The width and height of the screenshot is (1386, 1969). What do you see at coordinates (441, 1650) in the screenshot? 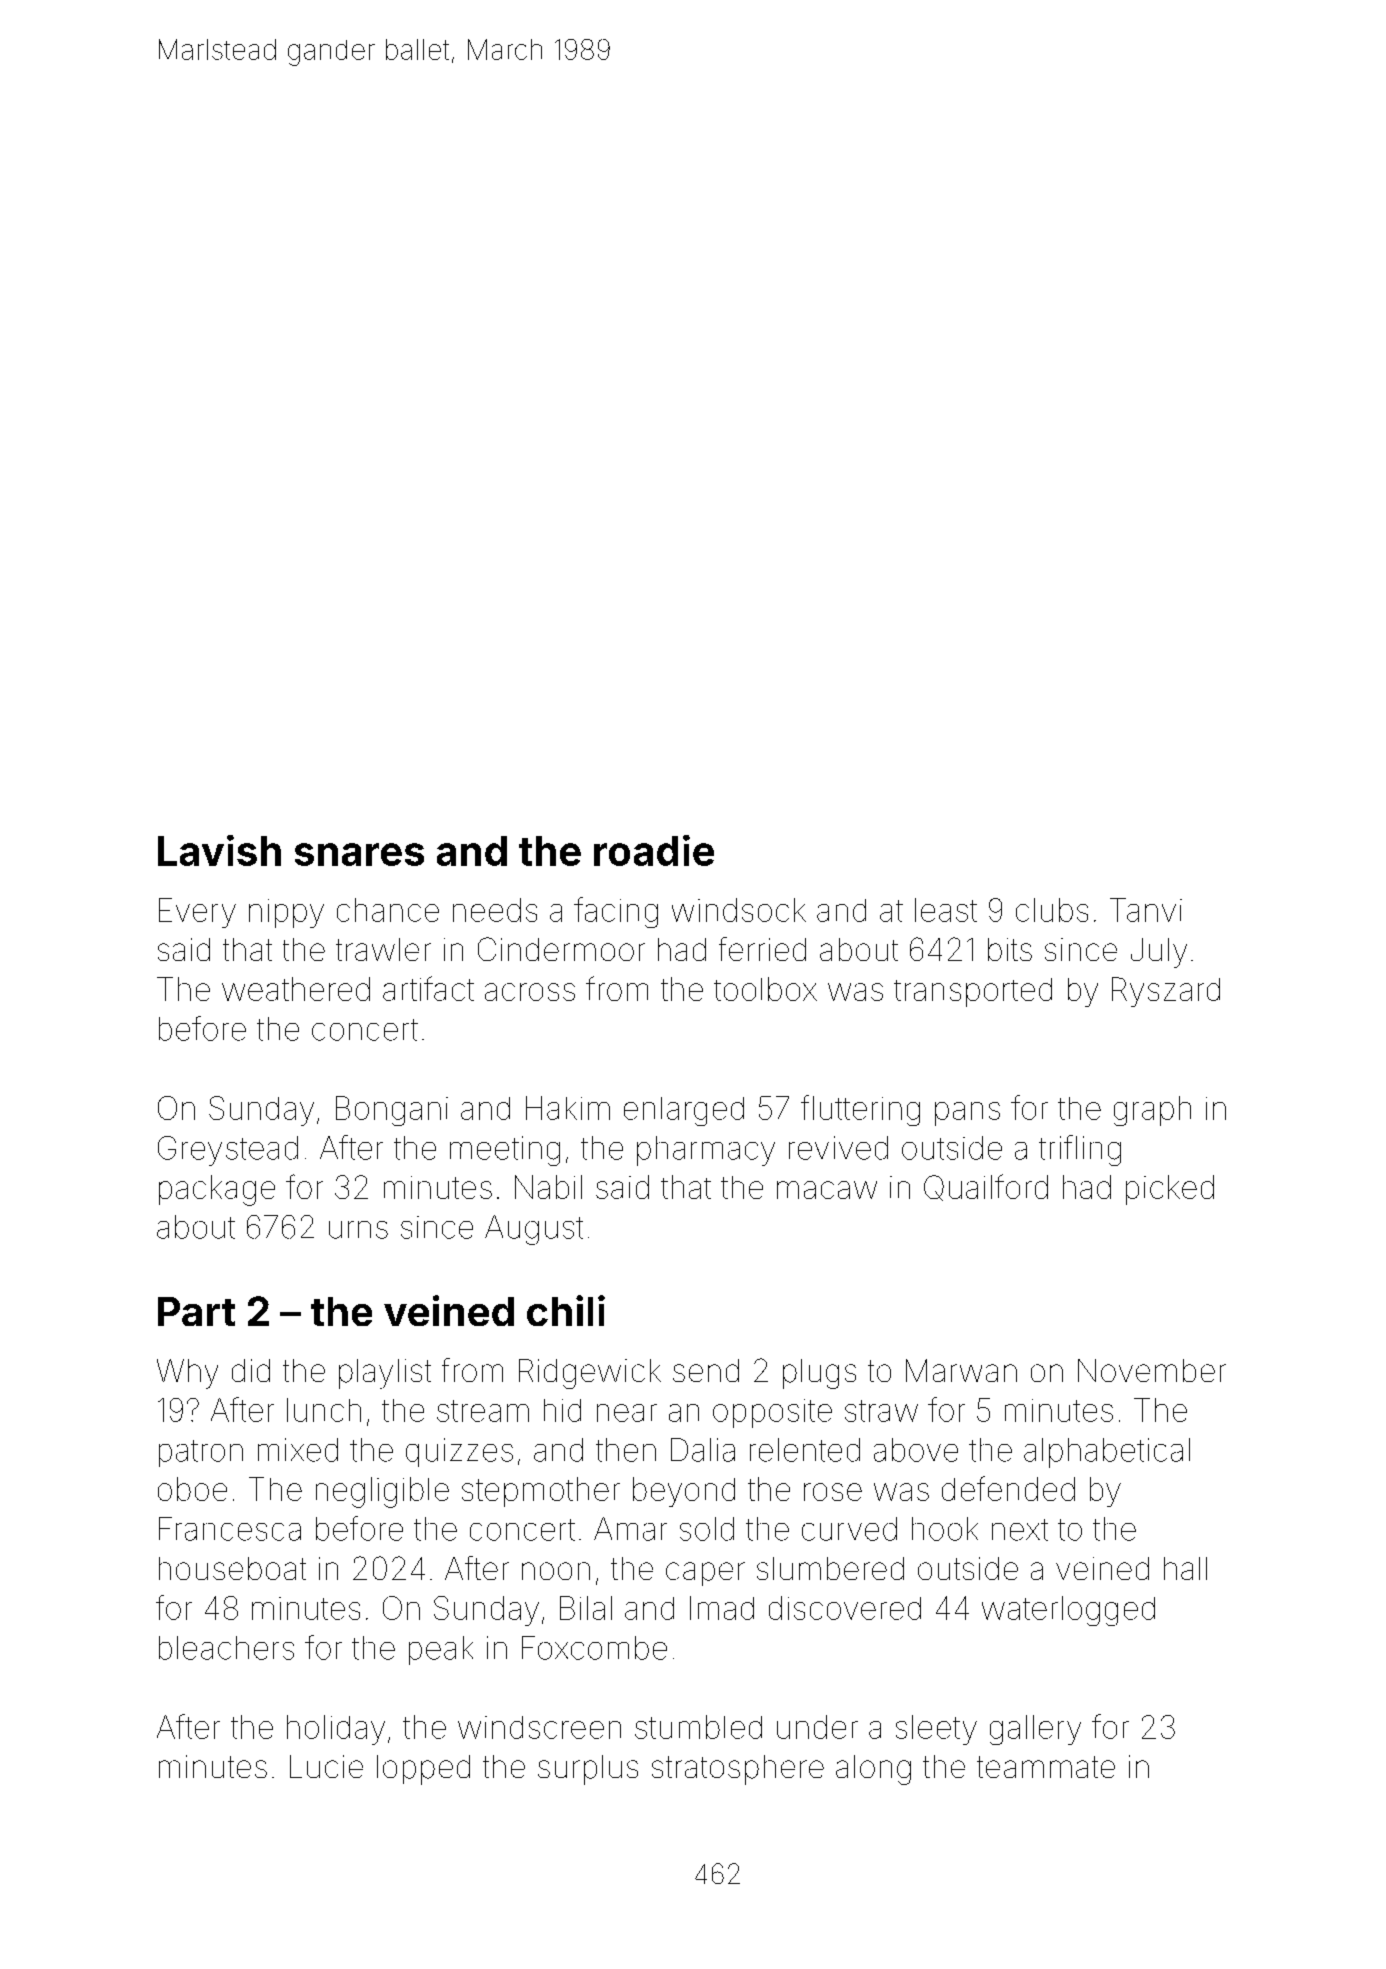
I see `peak` at bounding box center [441, 1650].
